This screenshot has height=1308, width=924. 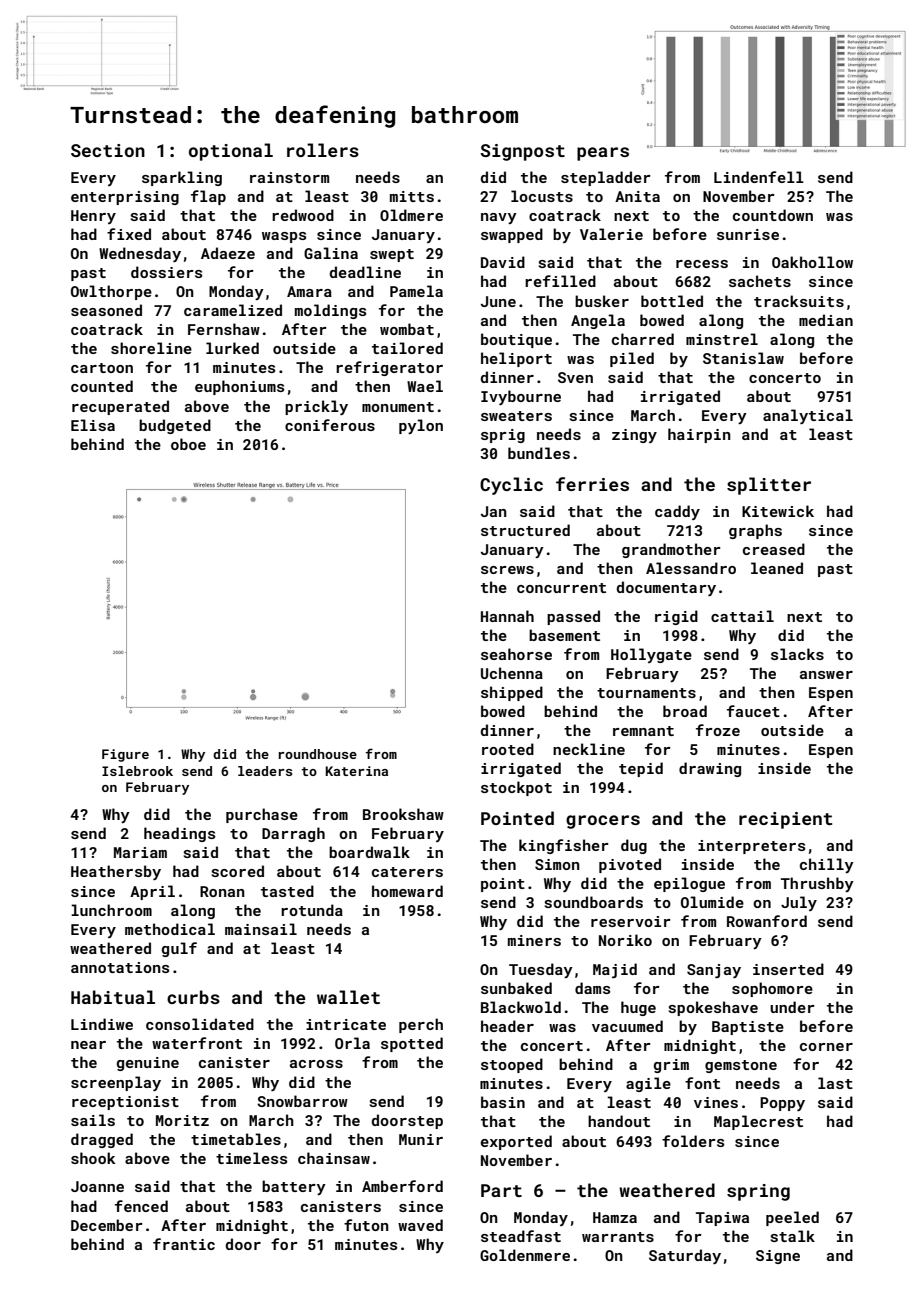 What do you see at coordinates (618, 1237) in the screenshot?
I see `warrants` at bounding box center [618, 1237].
